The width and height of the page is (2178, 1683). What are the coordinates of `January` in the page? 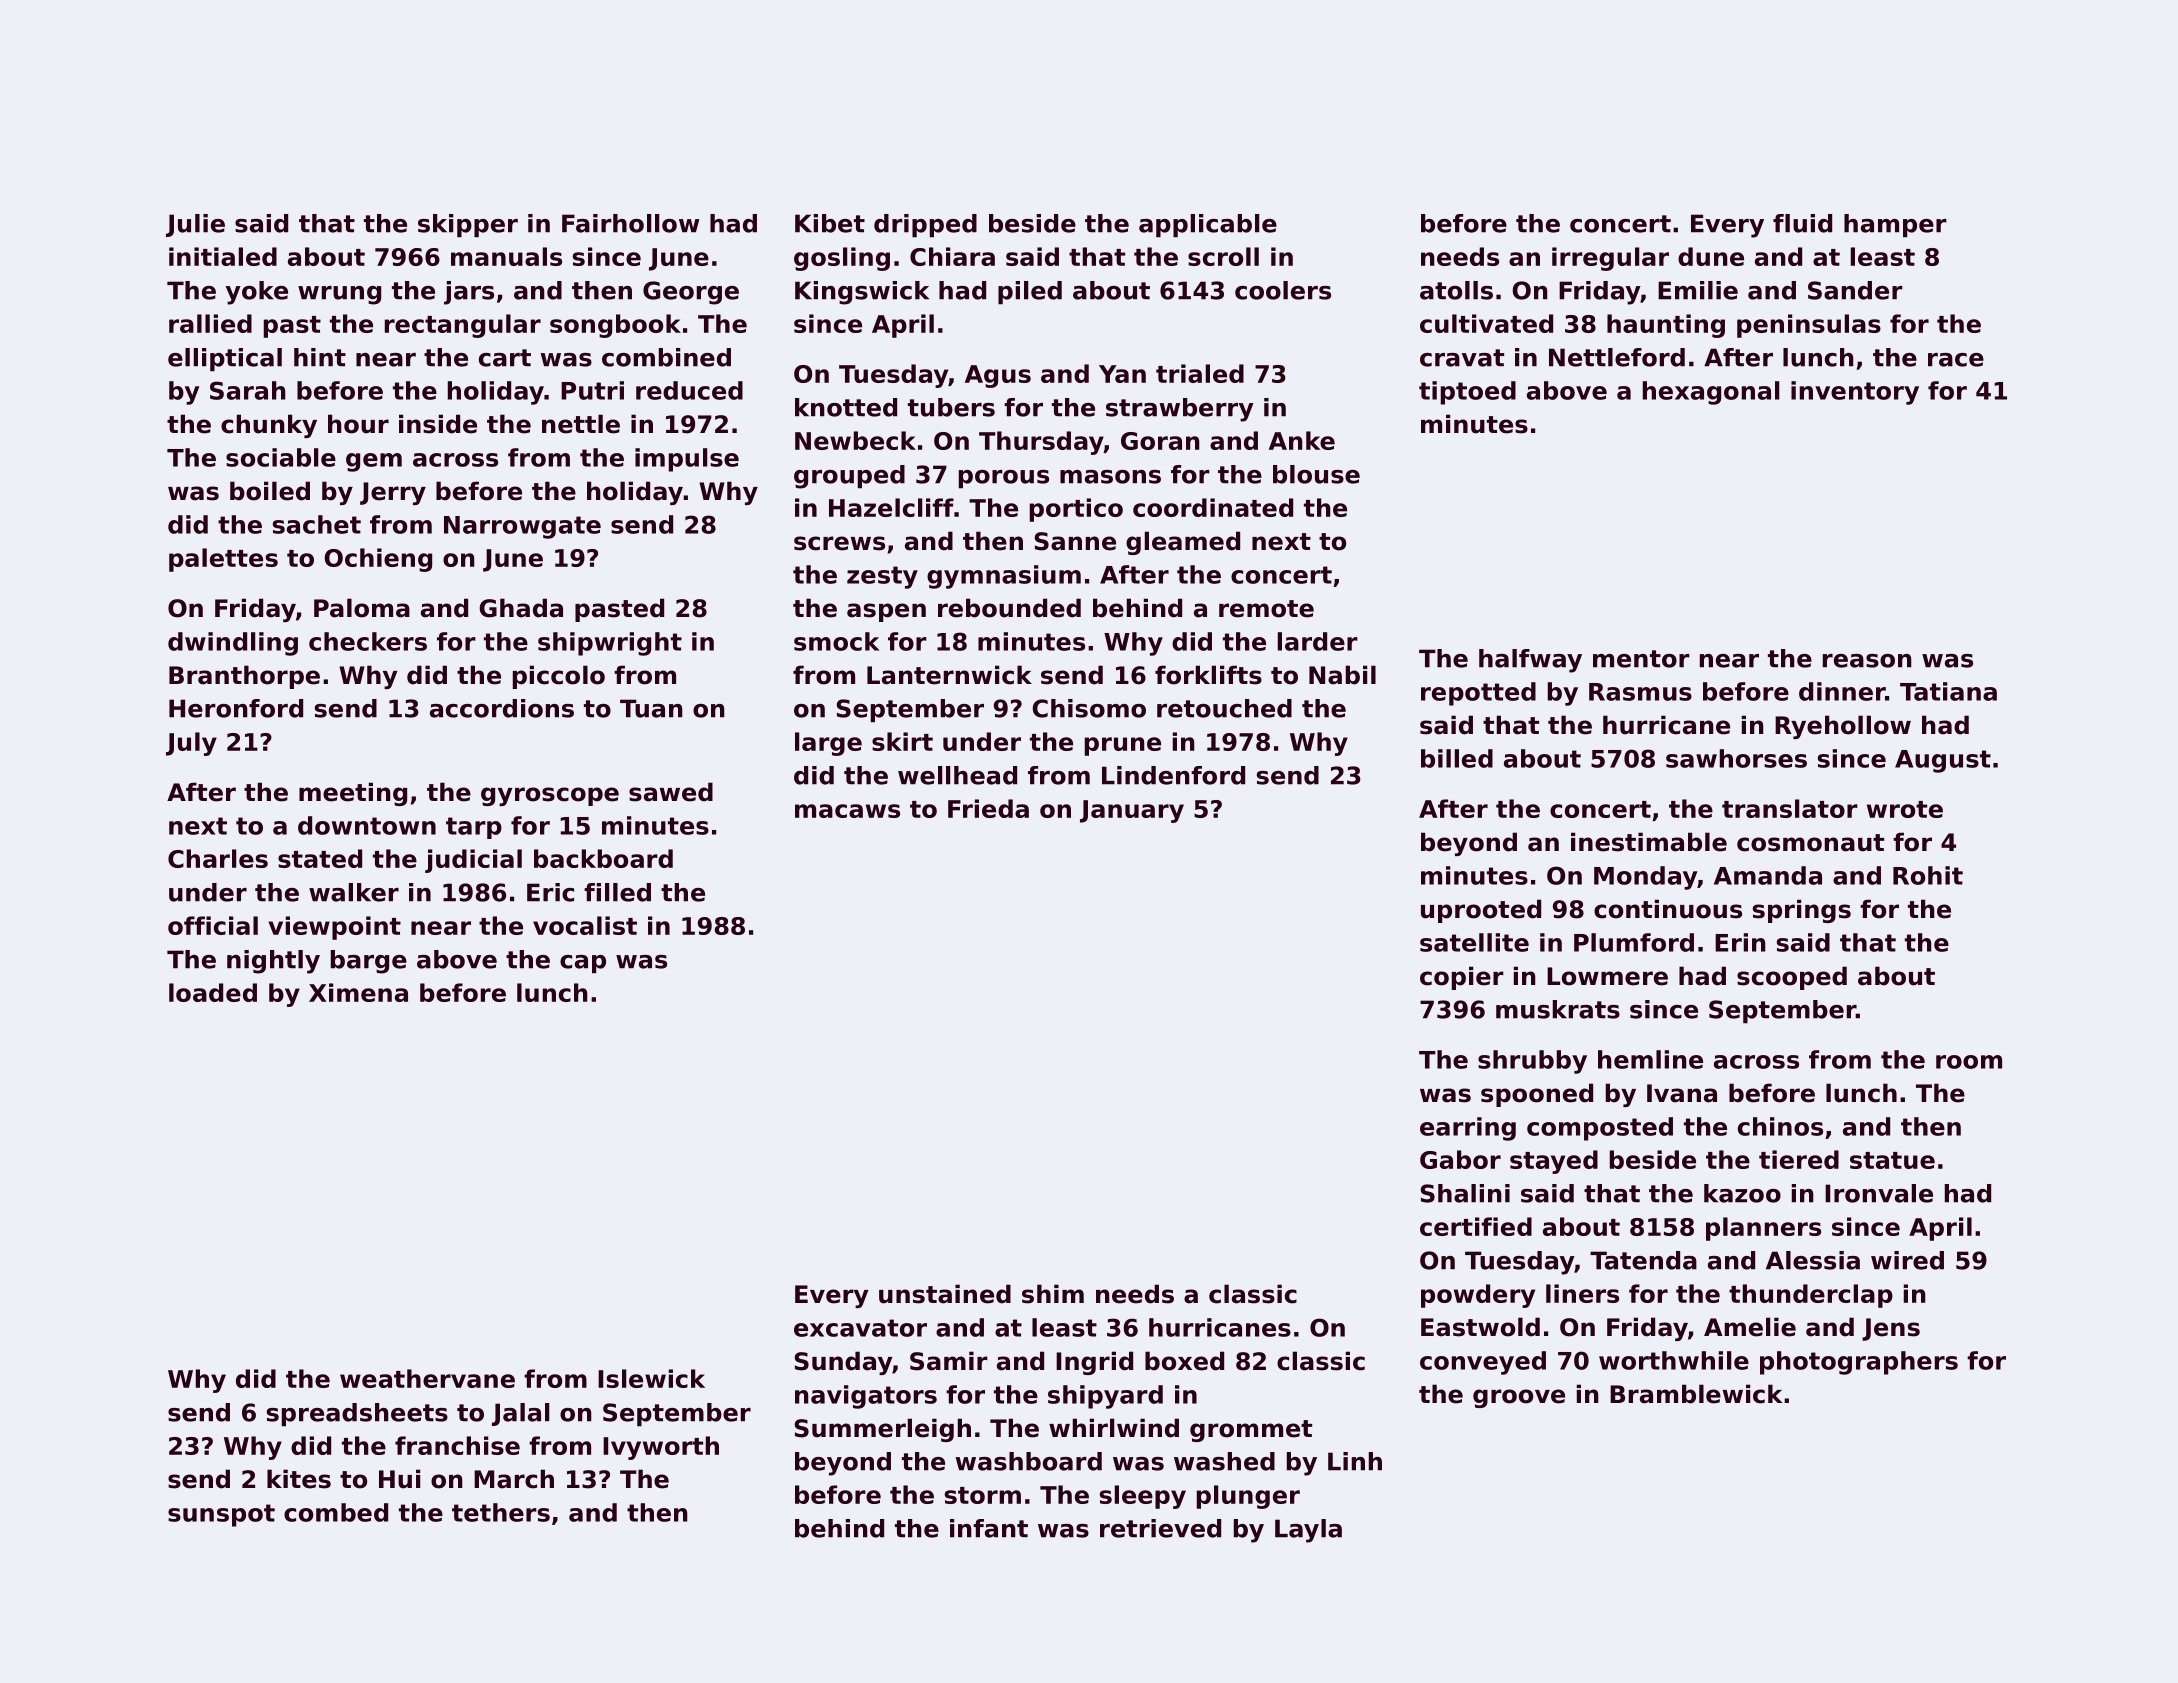 It's located at (1132, 811).
